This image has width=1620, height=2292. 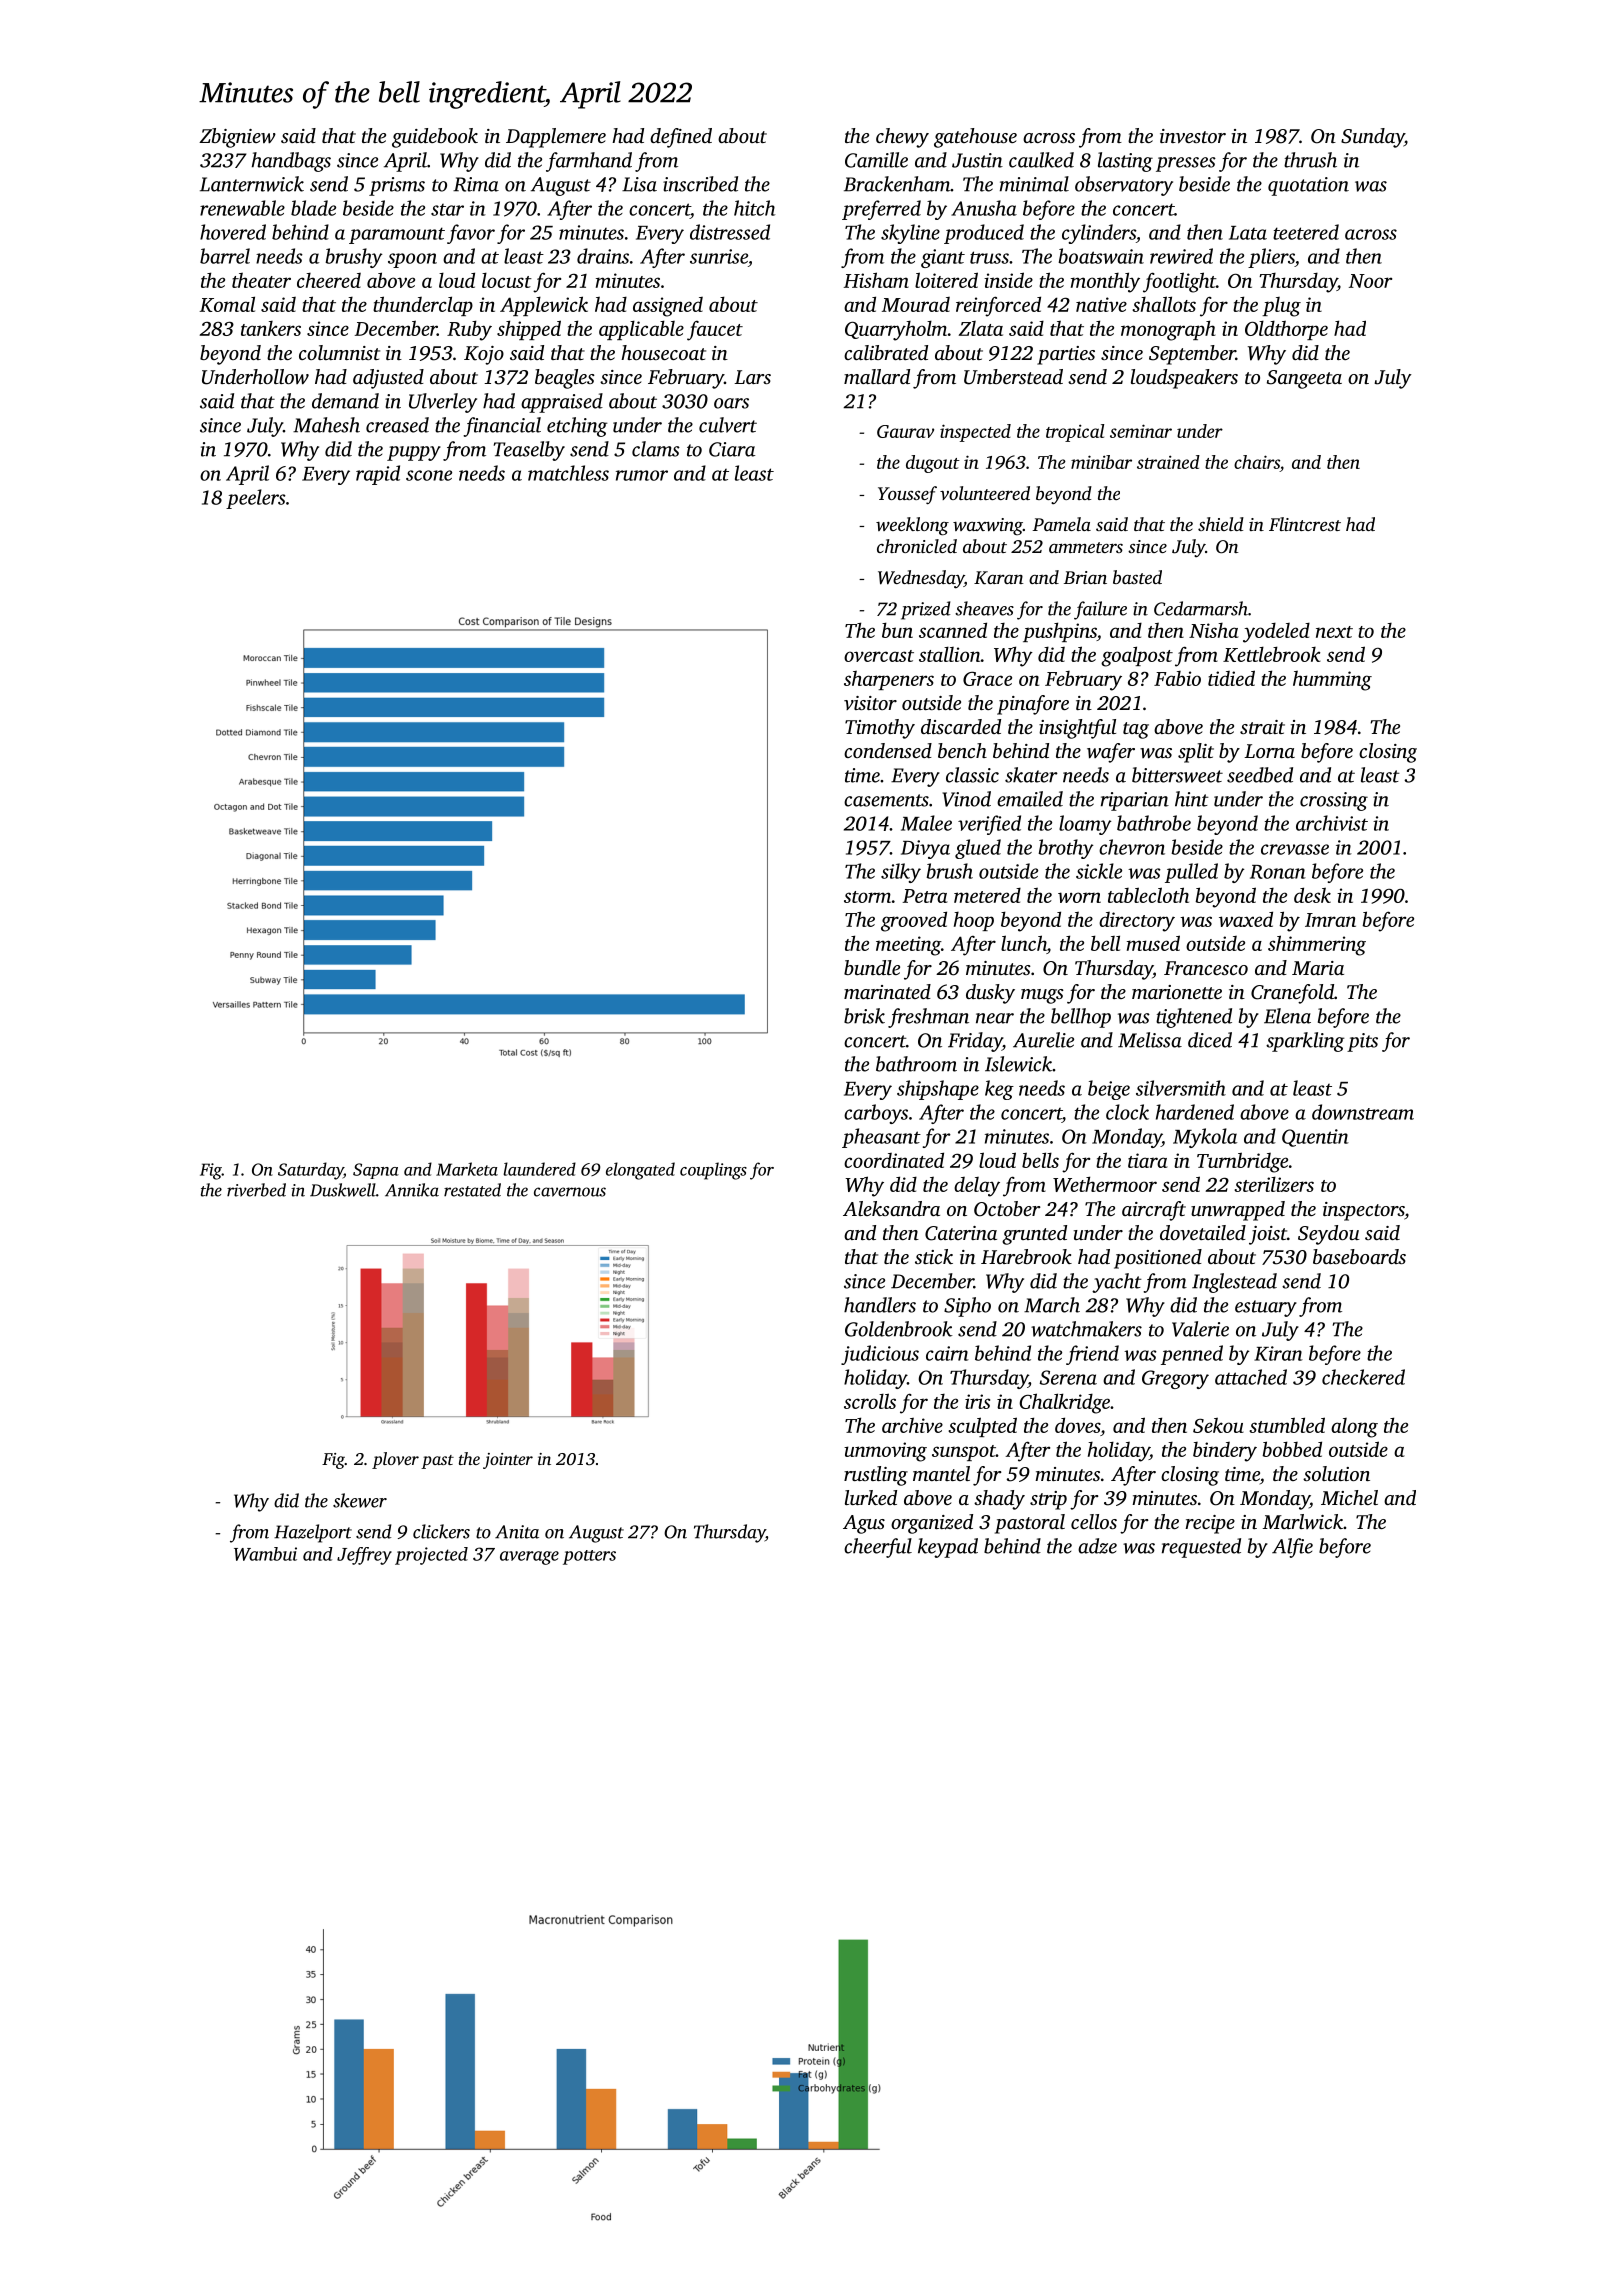 I want to click on Caterina, so click(x=961, y=1233).
